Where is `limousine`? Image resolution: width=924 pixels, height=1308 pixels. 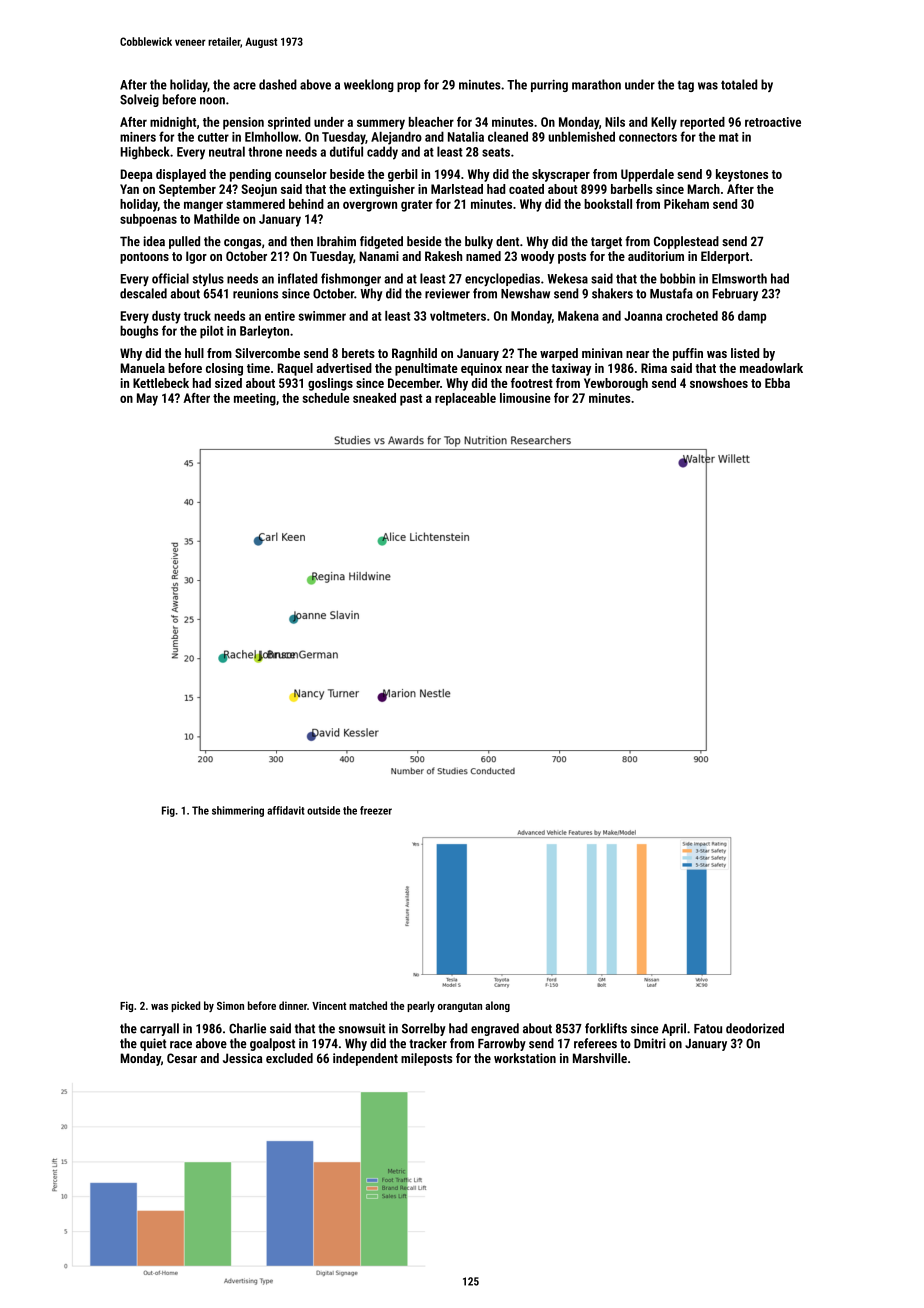
limousine is located at coordinates (525, 398).
